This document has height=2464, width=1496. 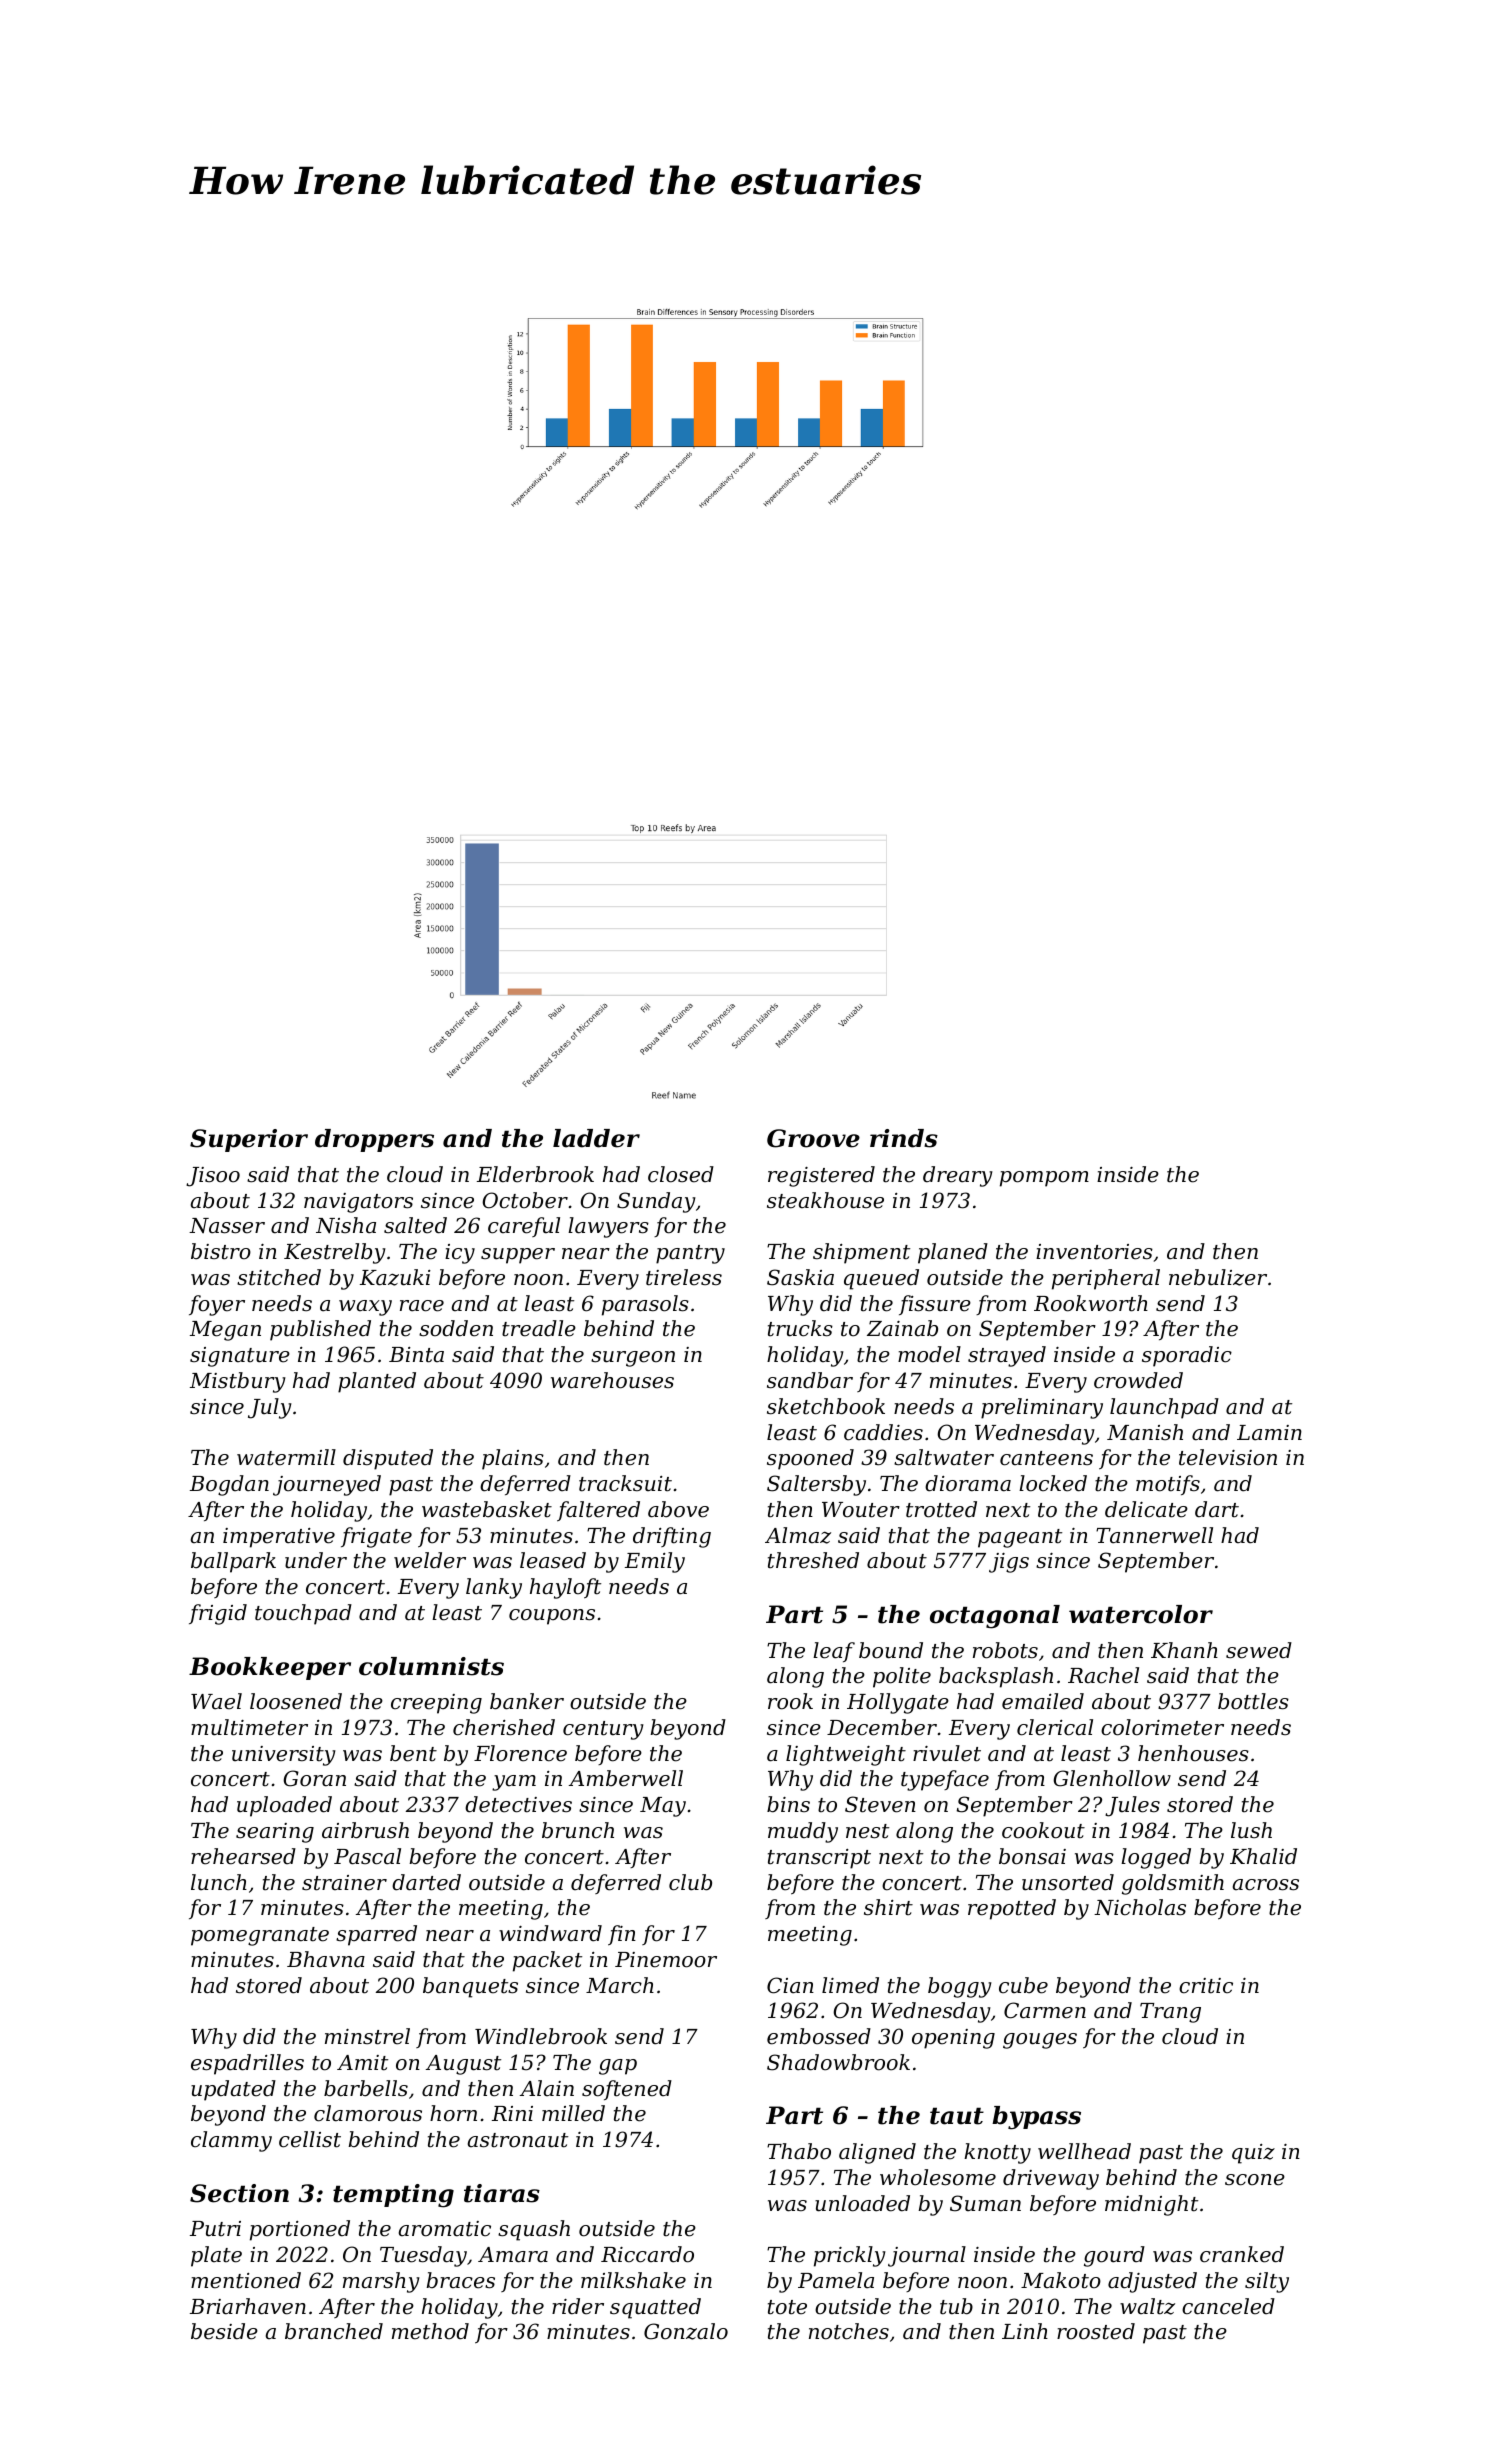 What do you see at coordinates (393, 2196) in the document?
I see `tempting` at bounding box center [393, 2196].
